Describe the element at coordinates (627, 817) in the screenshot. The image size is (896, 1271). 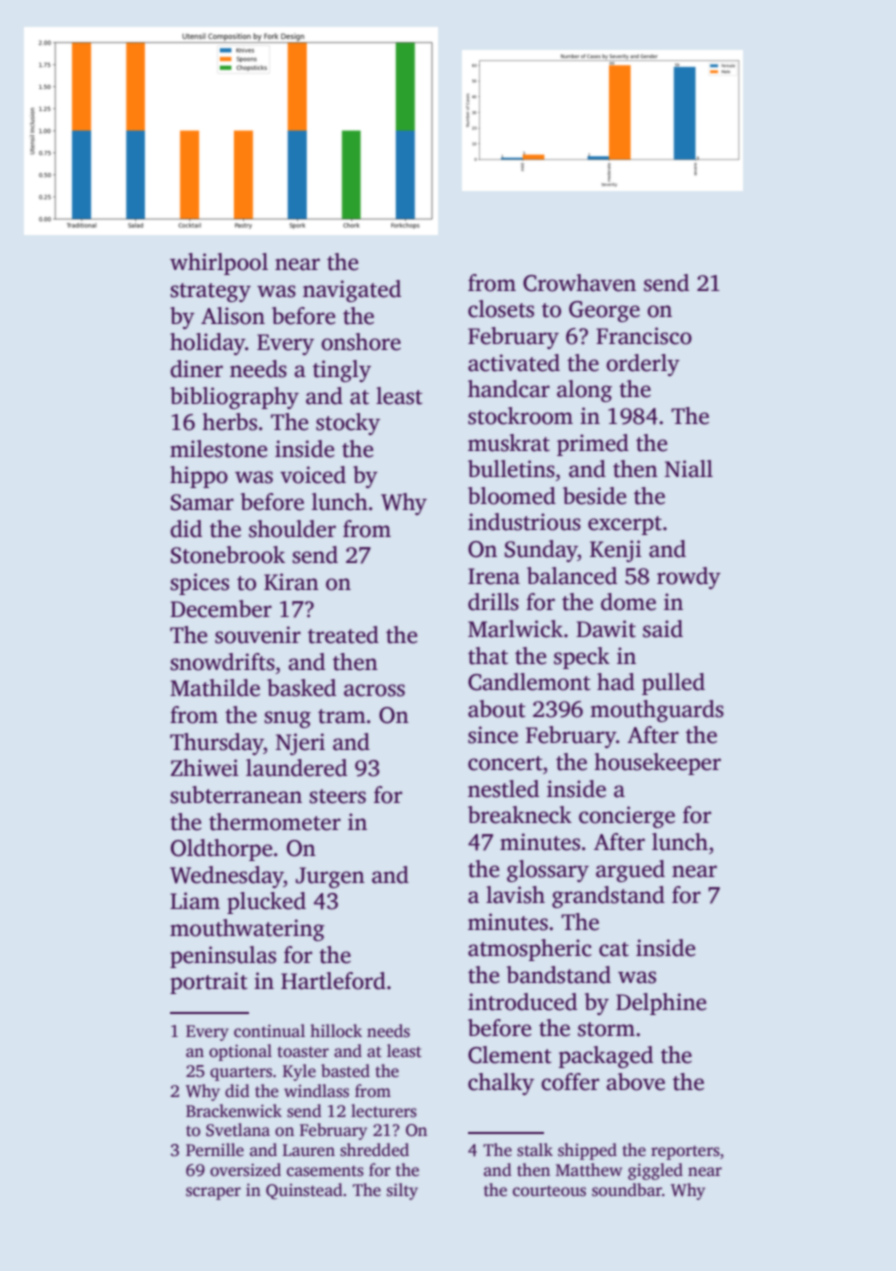
I see `concierge` at that location.
